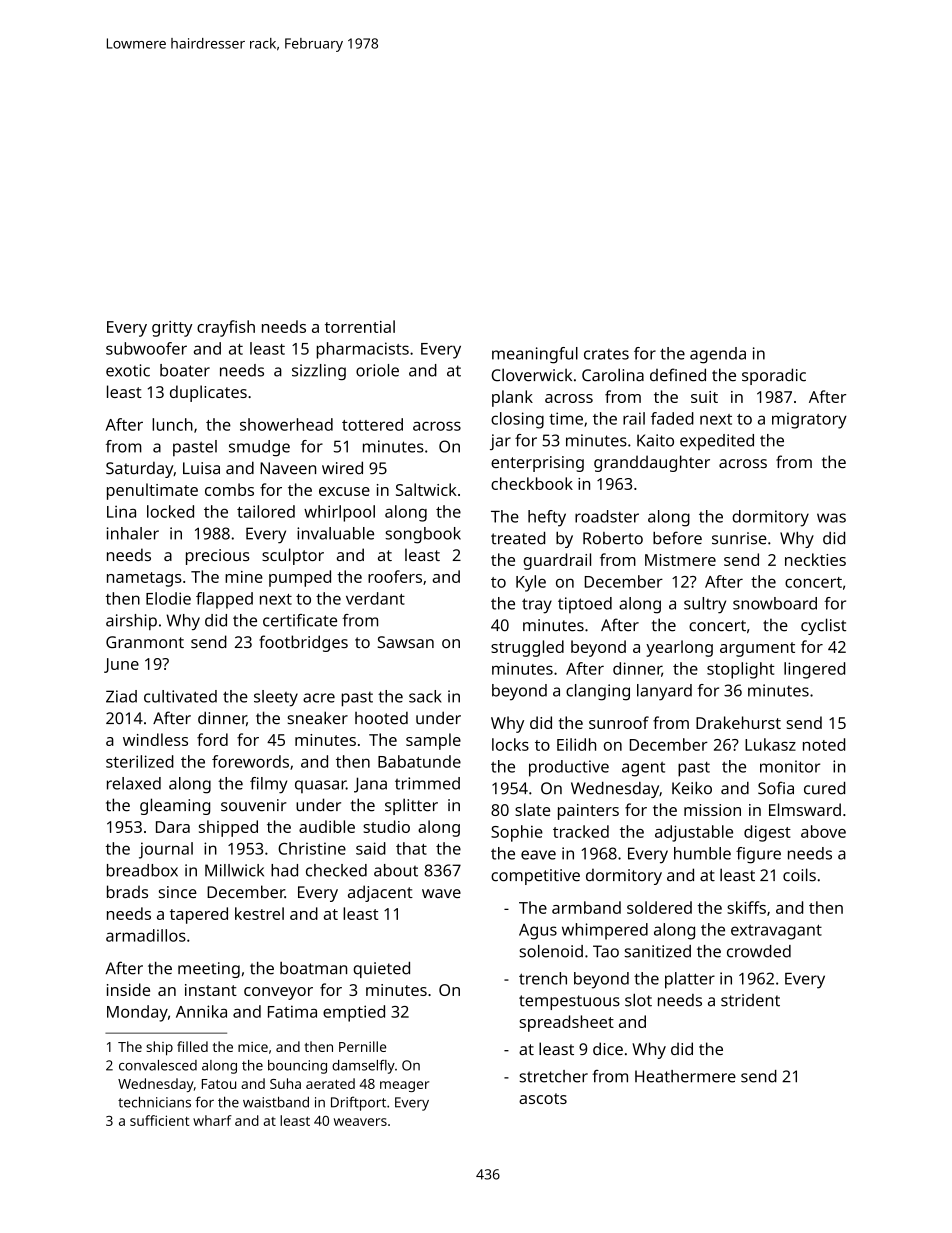 This image has height=1233, width=952. Describe the element at coordinates (172, 329) in the image. I see `gritty` at that location.
